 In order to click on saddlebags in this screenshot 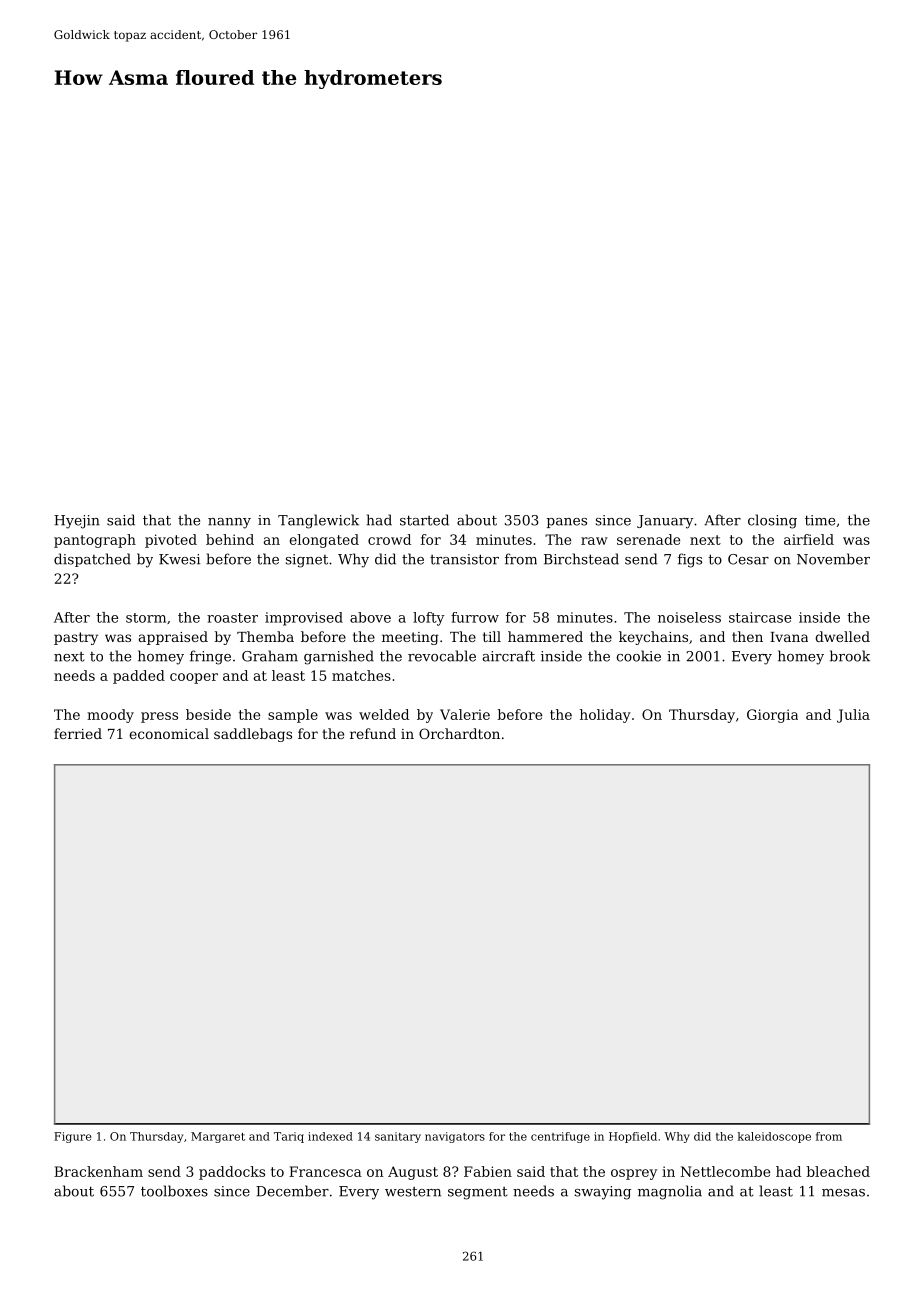, I will do `click(253, 735)`.
